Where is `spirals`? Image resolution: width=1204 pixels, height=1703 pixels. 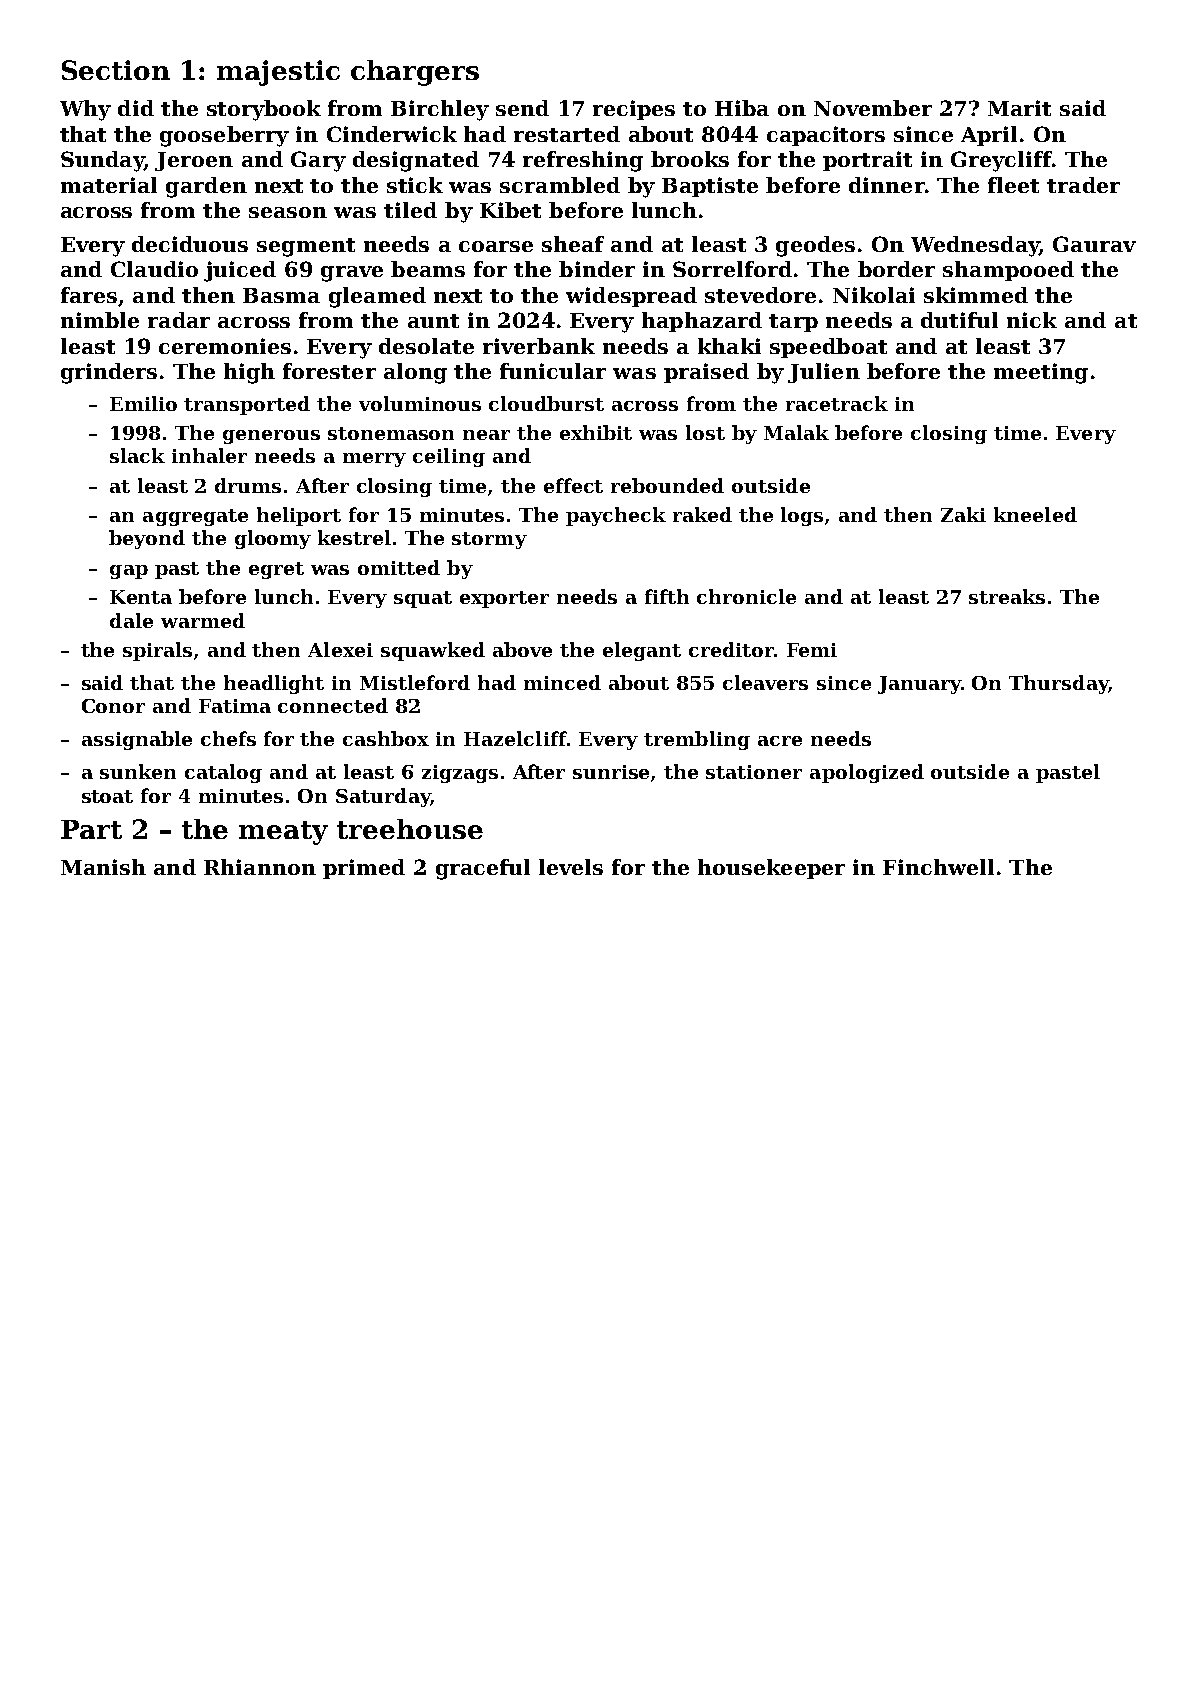 spirals is located at coordinates (157, 651).
